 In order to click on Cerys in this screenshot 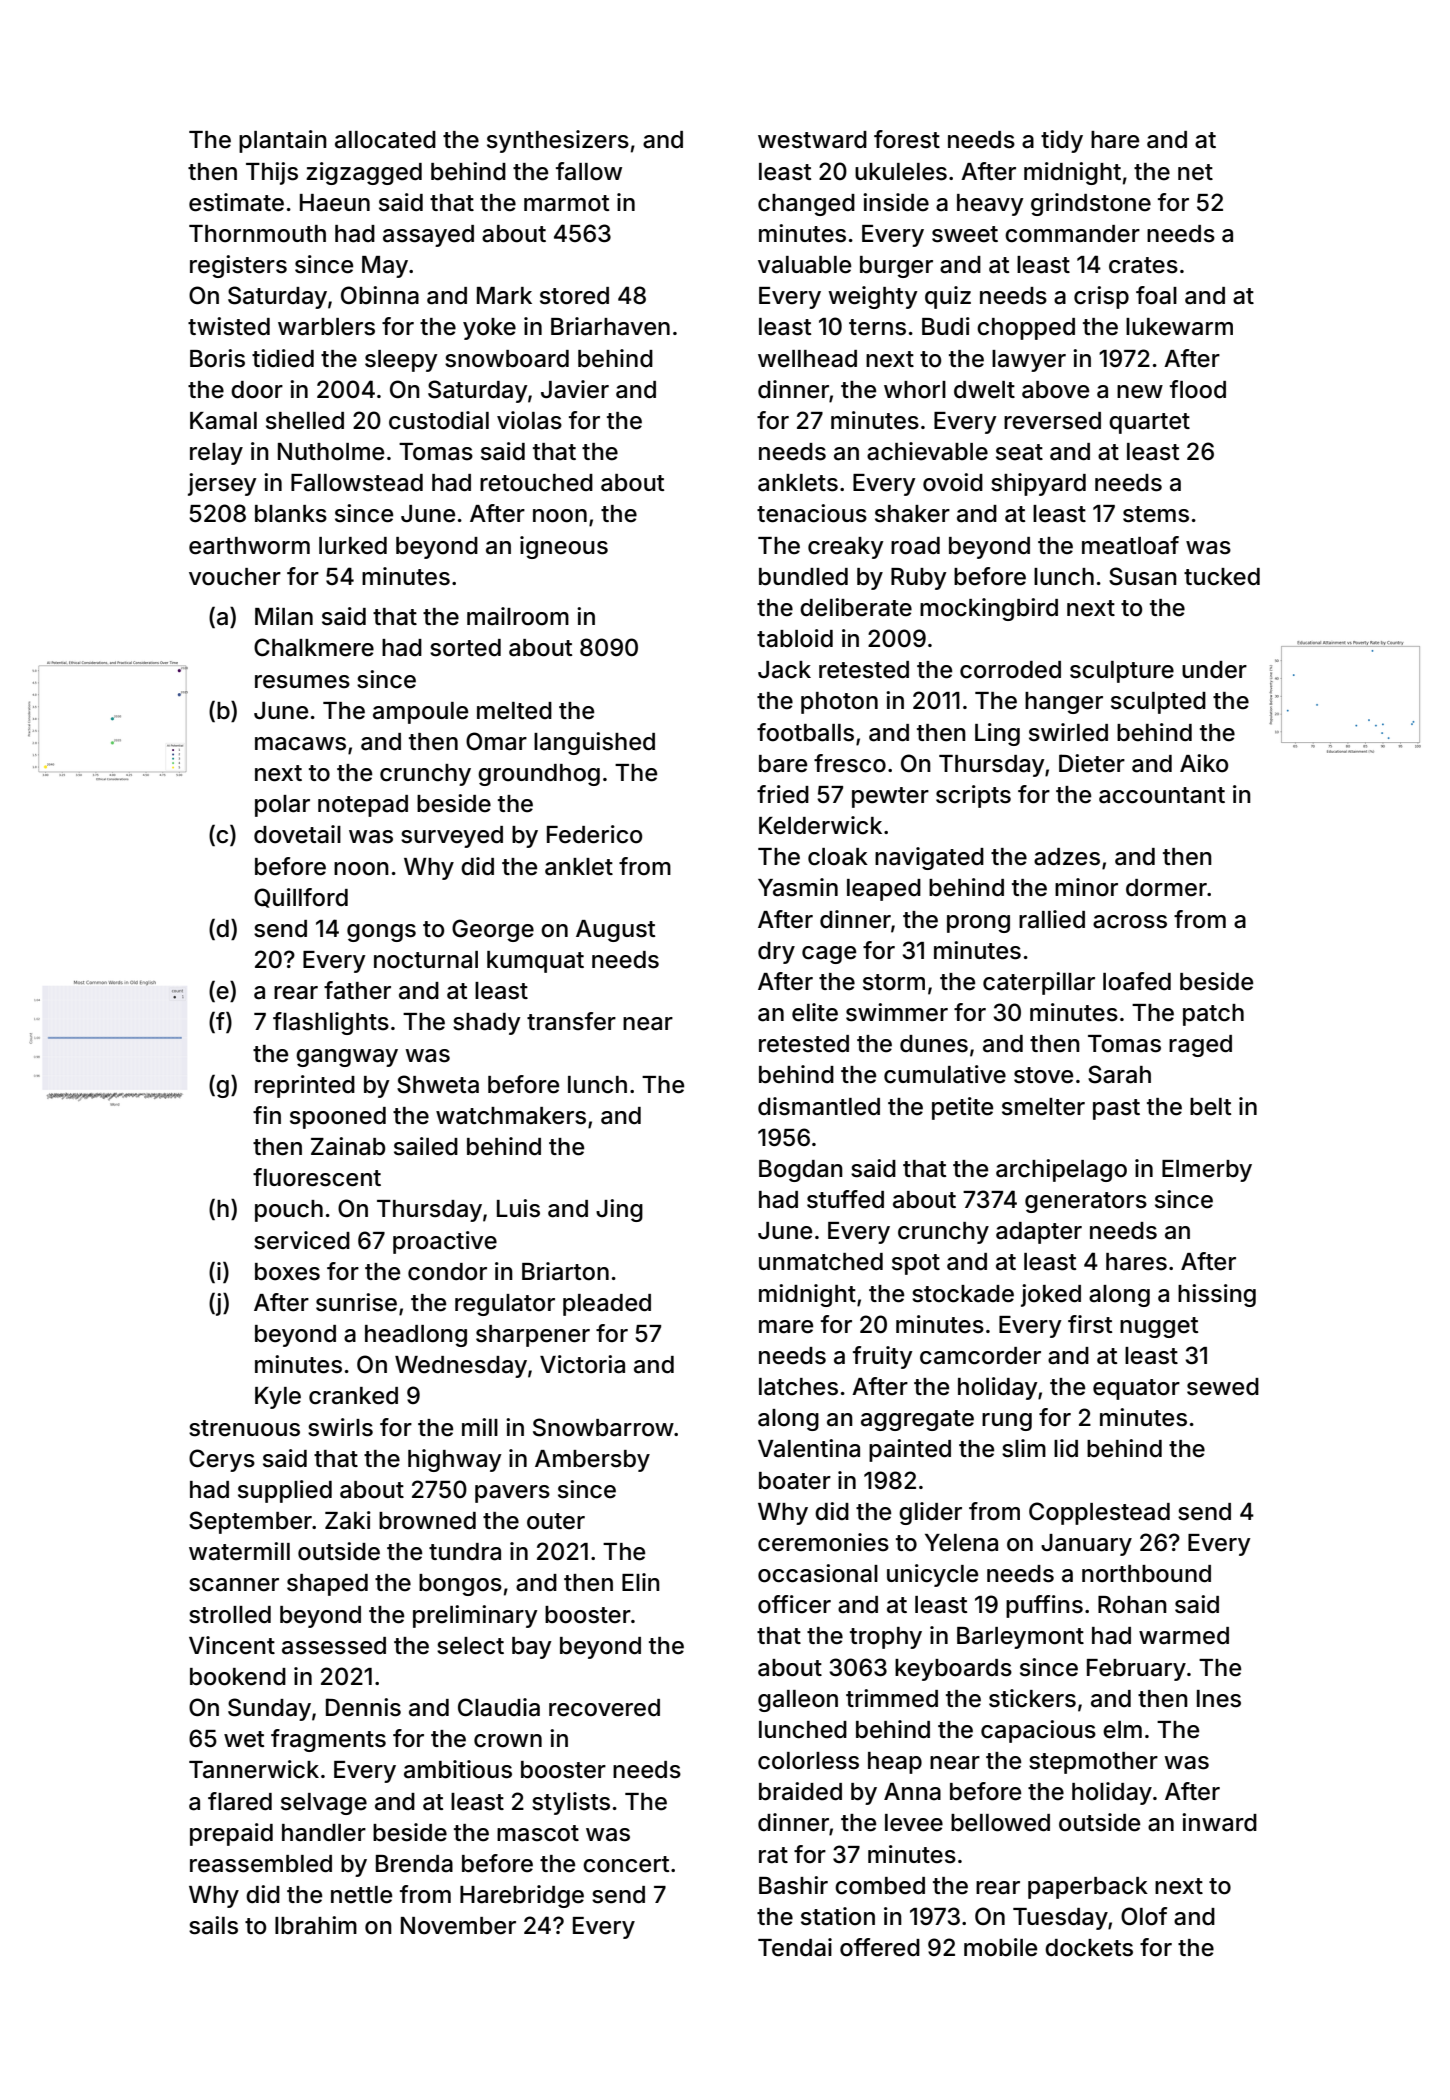, I will do `click(222, 1460)`.
